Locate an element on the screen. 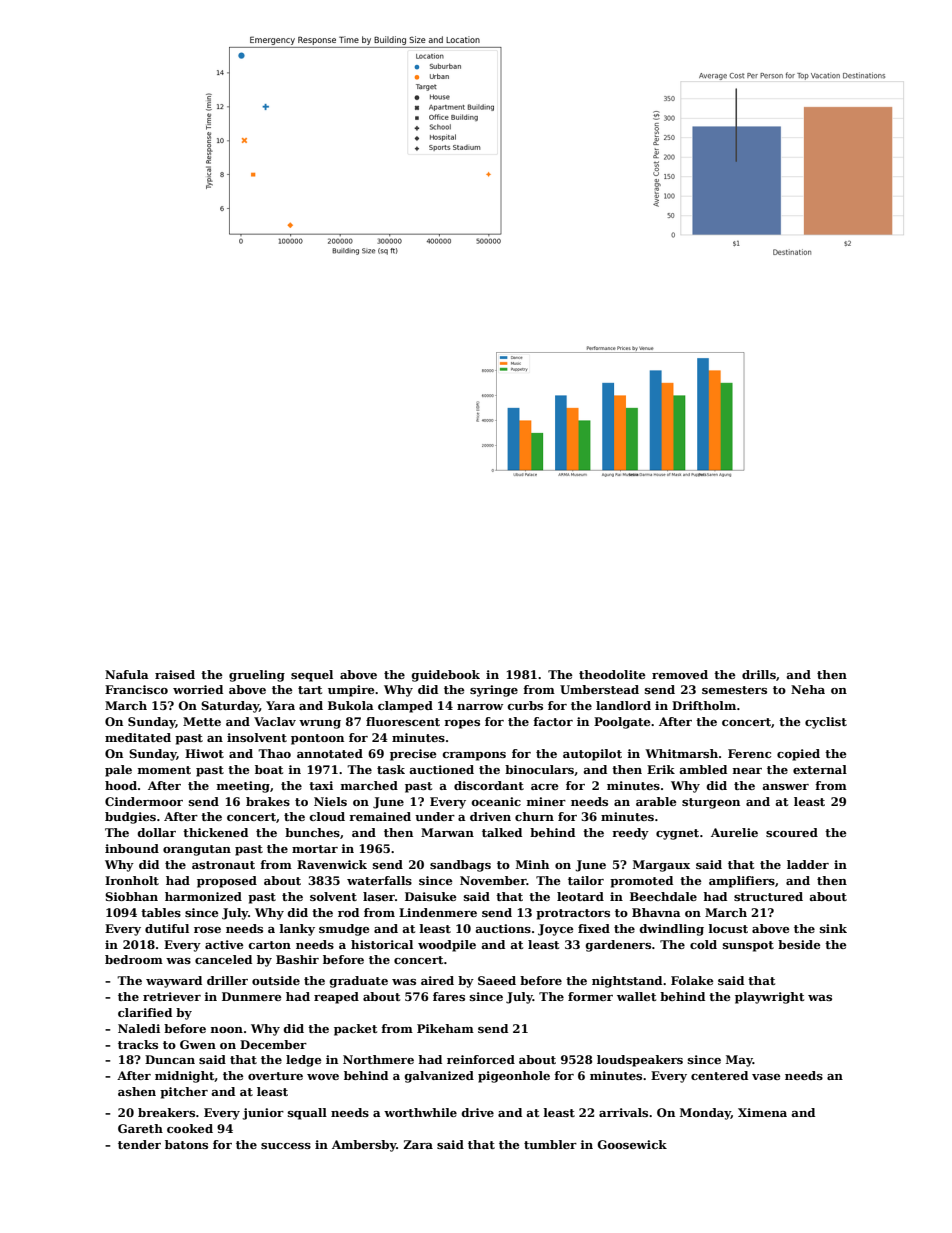 The width and height of the screenshot is (952, 1233). reaped is located at coordinates (336, 998).
